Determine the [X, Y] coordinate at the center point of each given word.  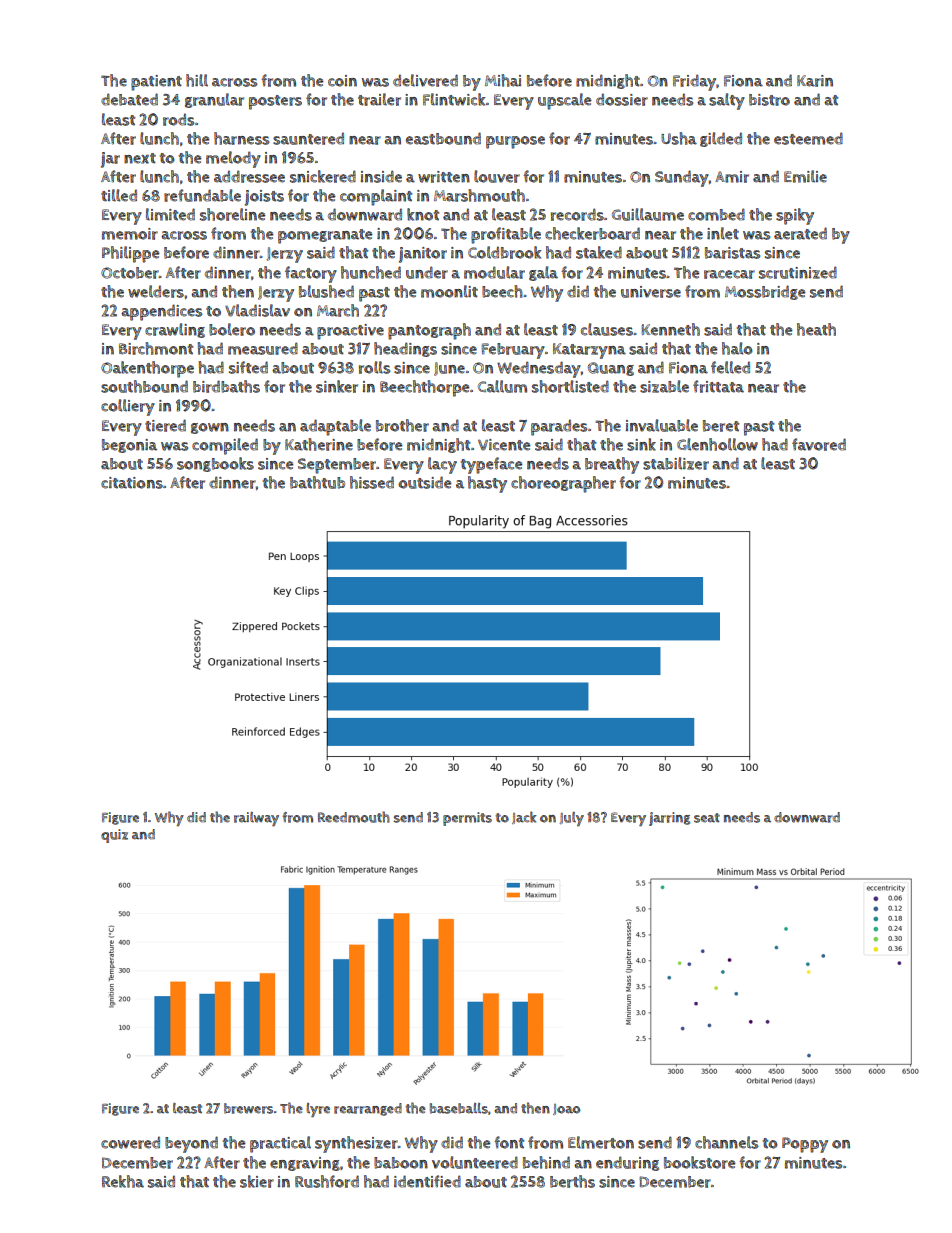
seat [707, 818]
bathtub [317, 482]
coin [342, 81]
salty [727, 101]
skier [257, 1181]
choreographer [563, 484]
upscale [564, 101]
